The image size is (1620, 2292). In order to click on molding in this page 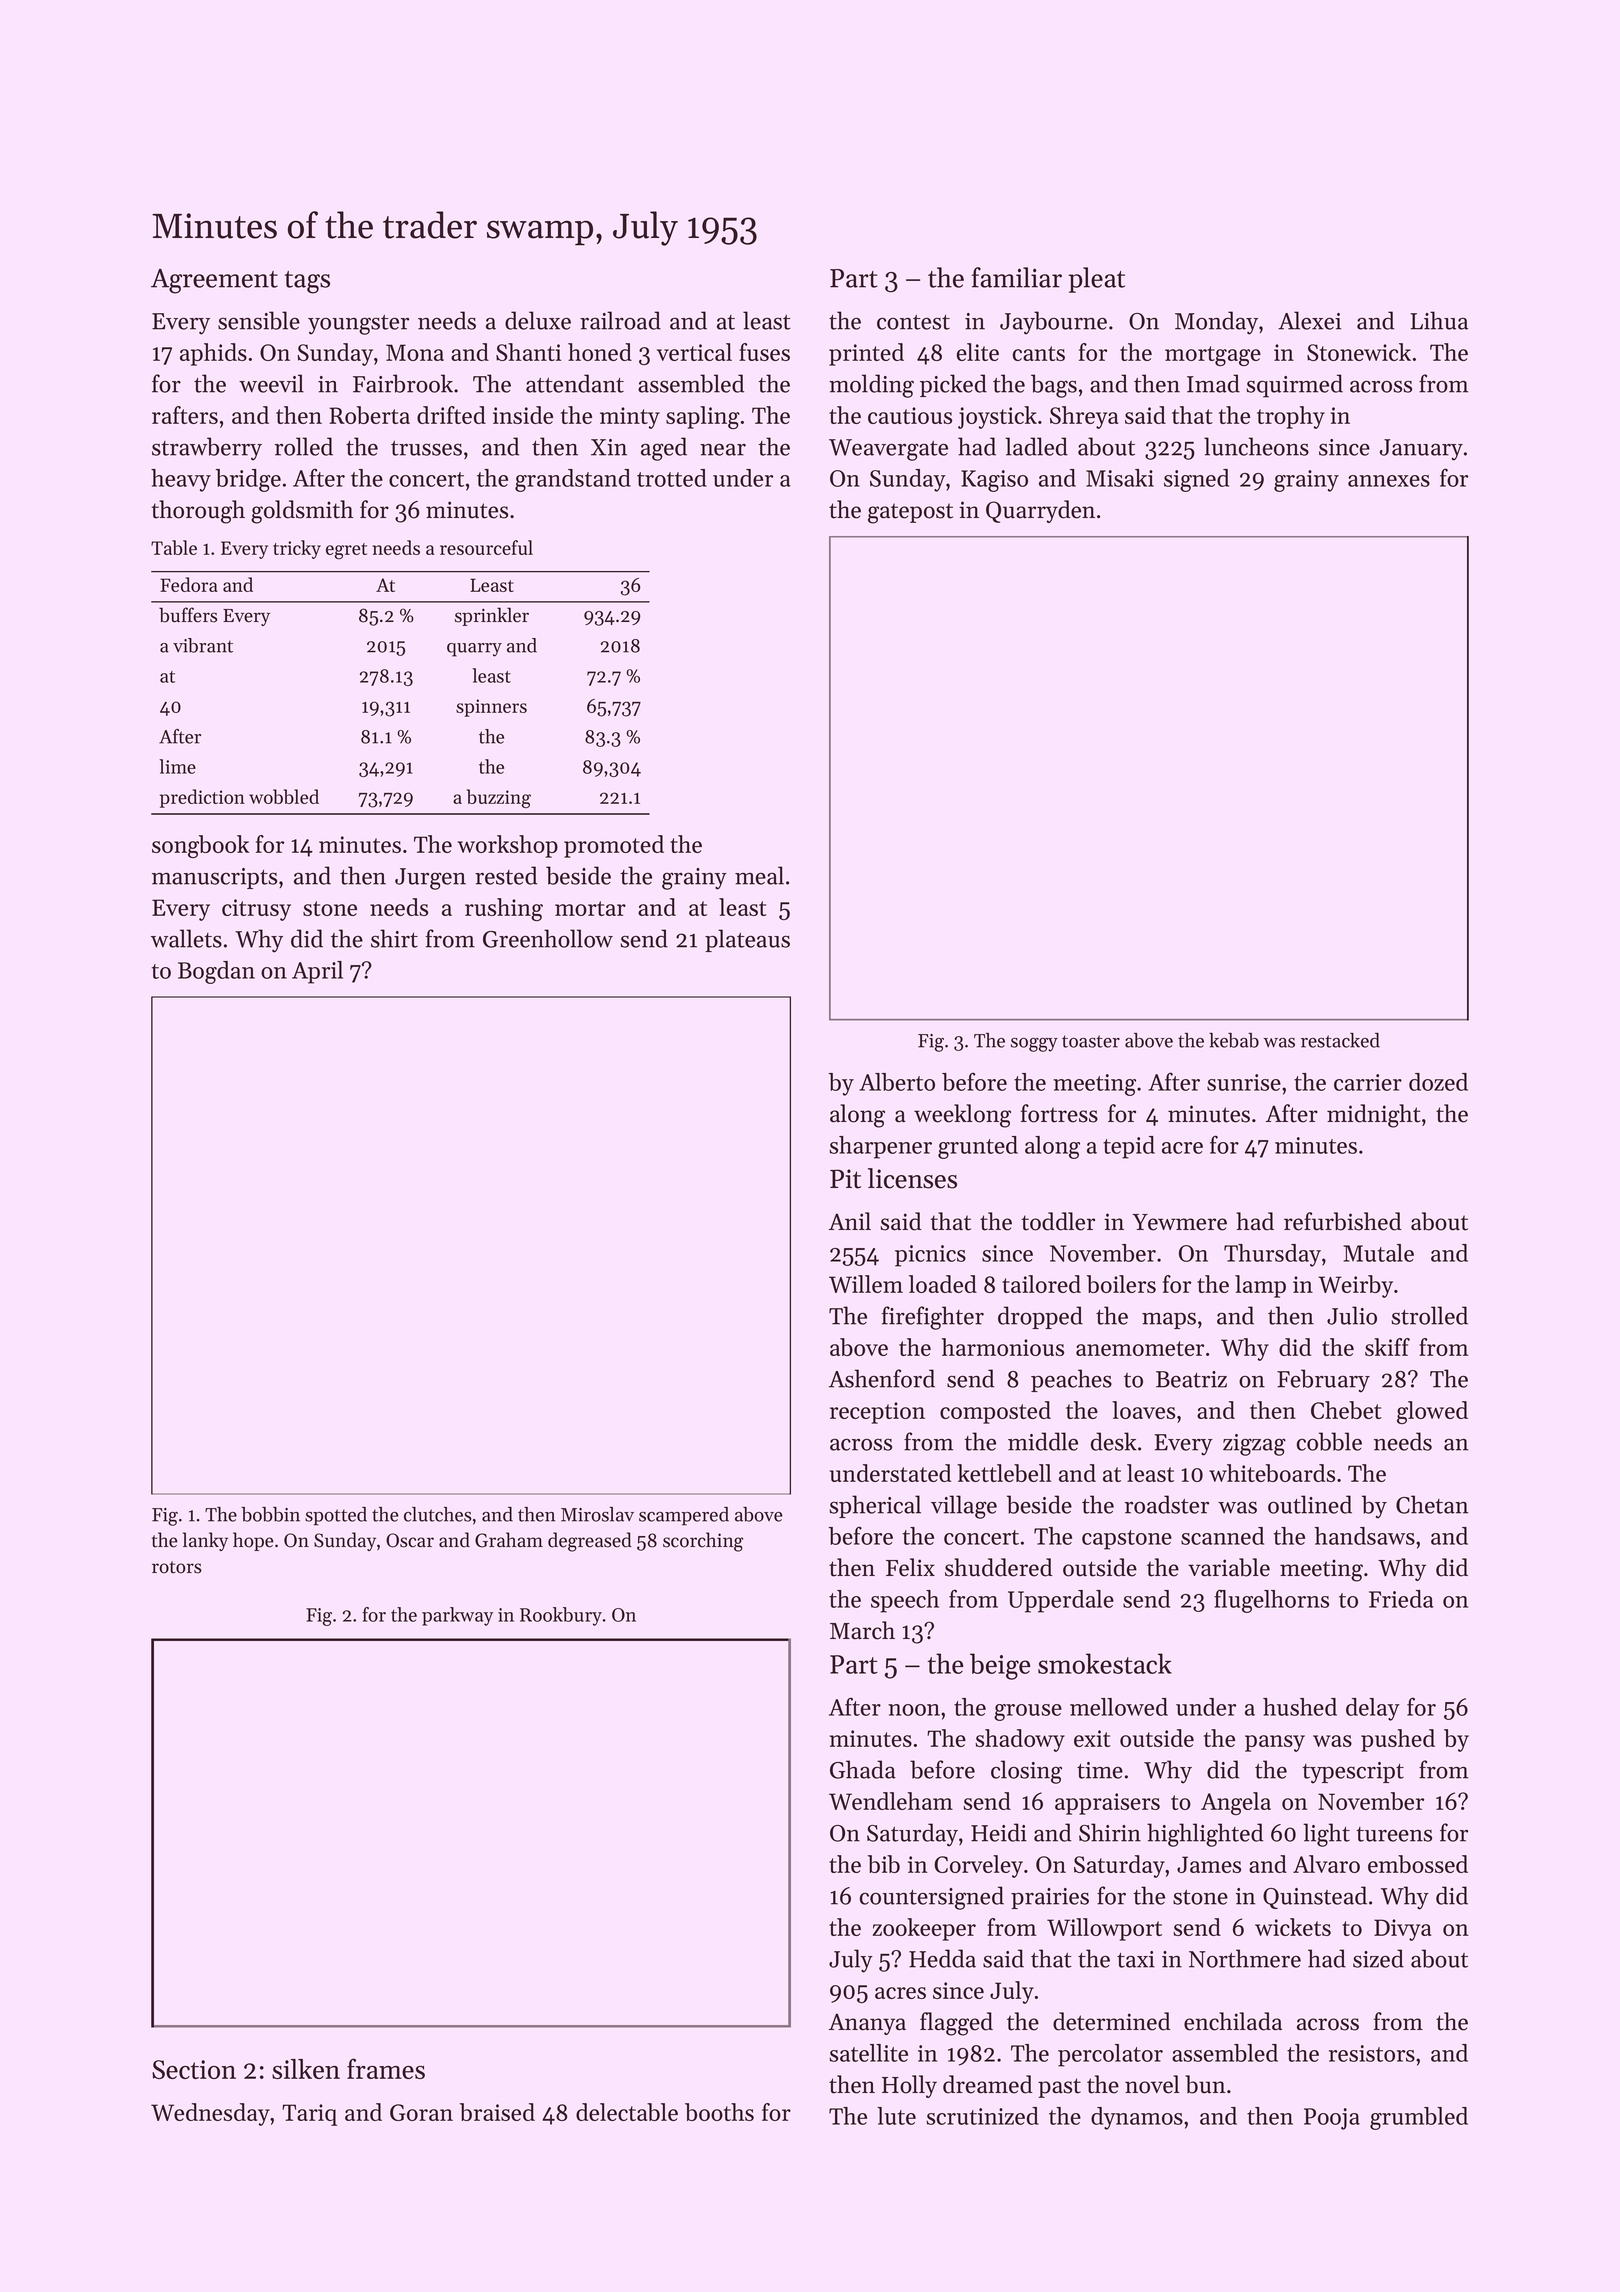, I will do `click(871, 386)`.
